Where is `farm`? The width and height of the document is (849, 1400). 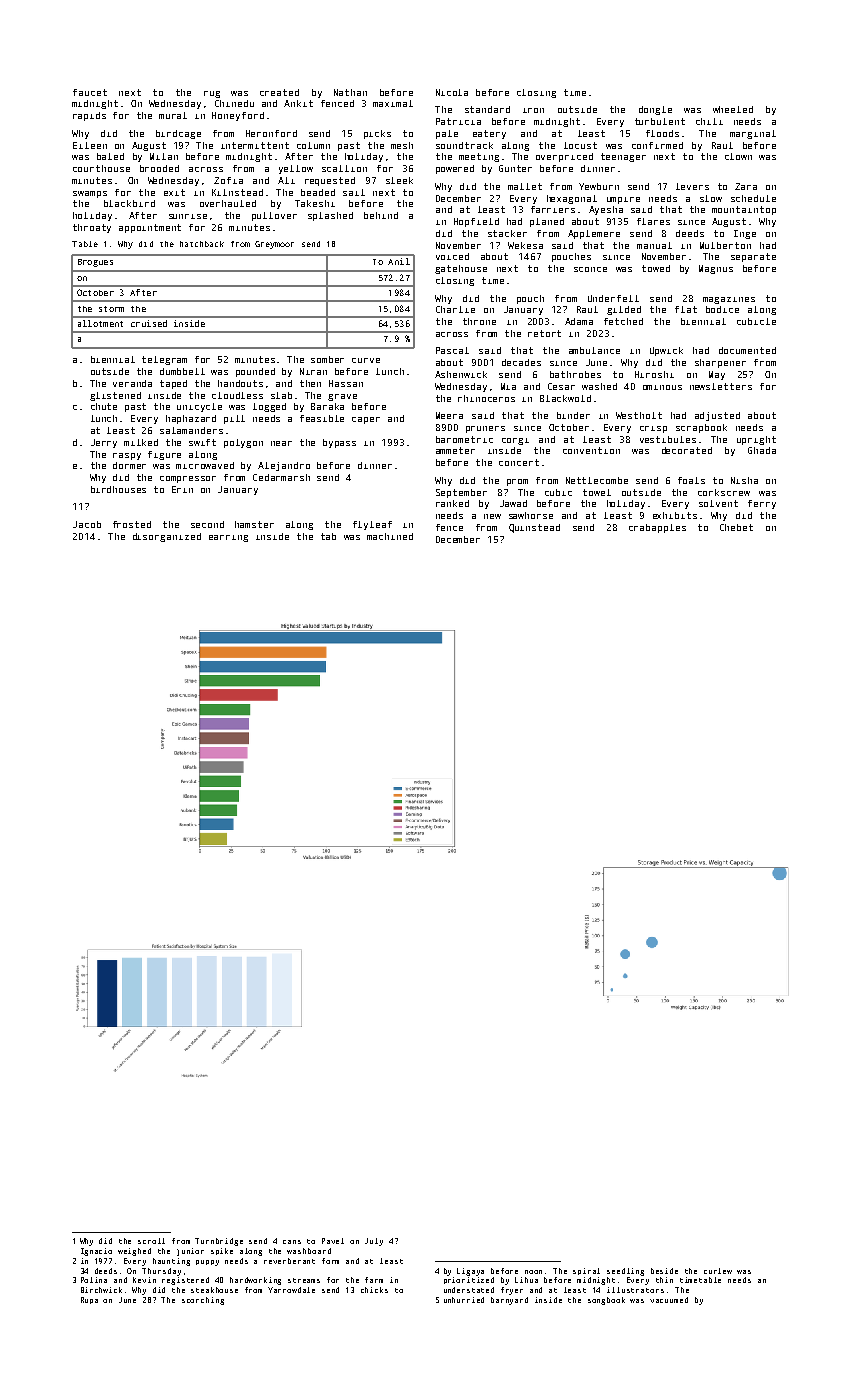
farm is located at coordinates (374, 1280).
